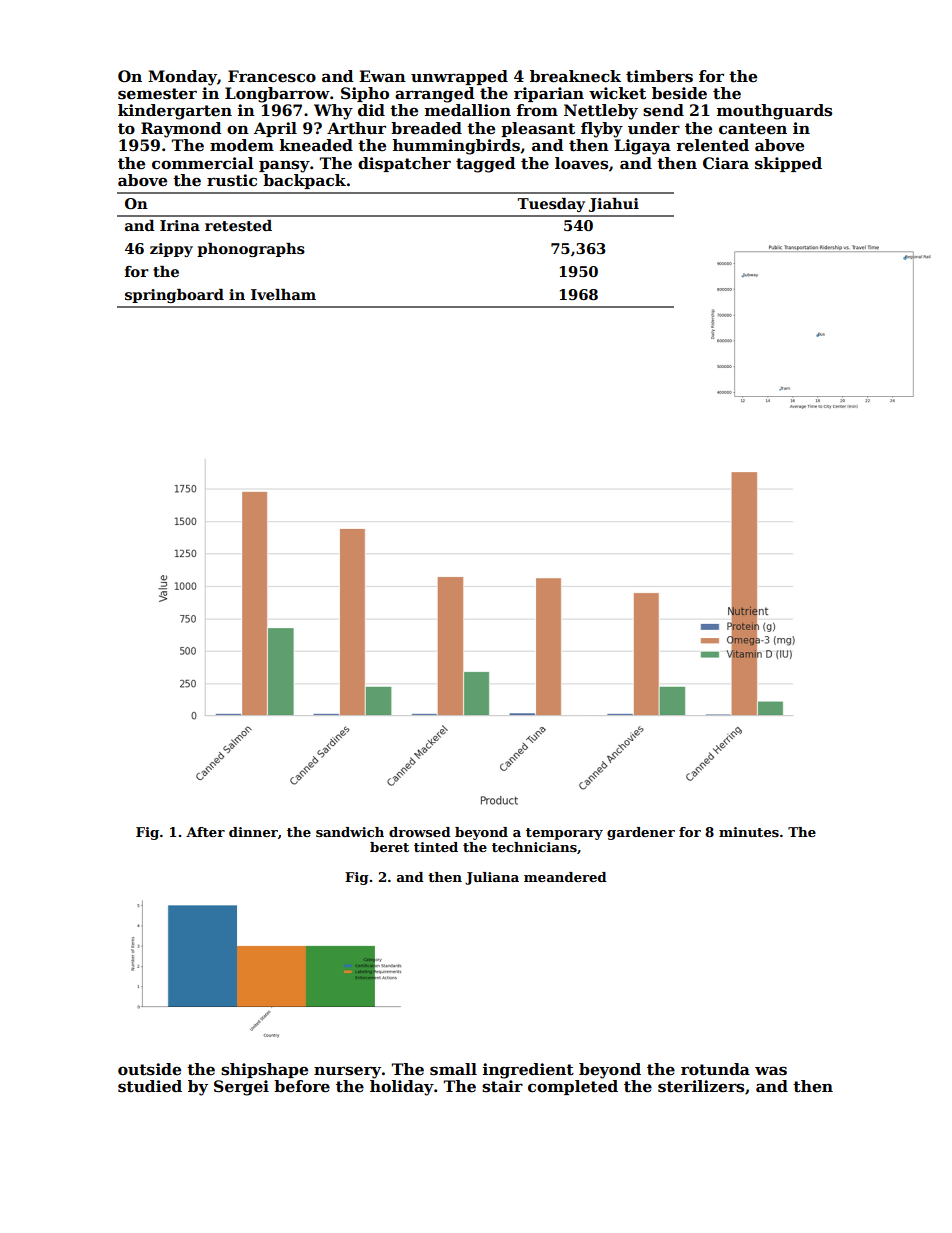 This screenshot has width=952, height=1233. I want to click on Ivelham, so click(283, 294).
